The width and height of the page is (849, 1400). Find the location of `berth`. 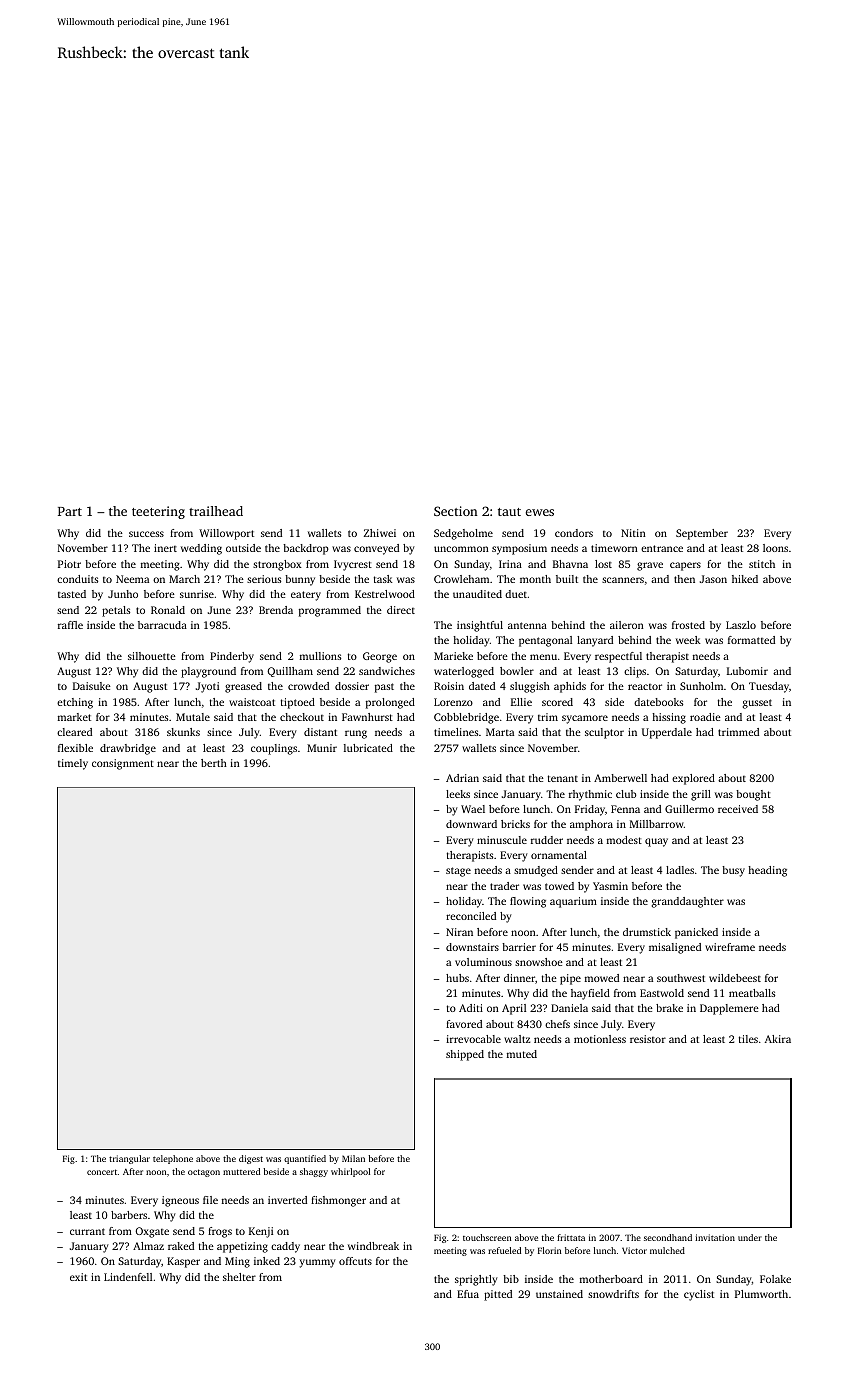

berth is located at coordinates (214, 763).
